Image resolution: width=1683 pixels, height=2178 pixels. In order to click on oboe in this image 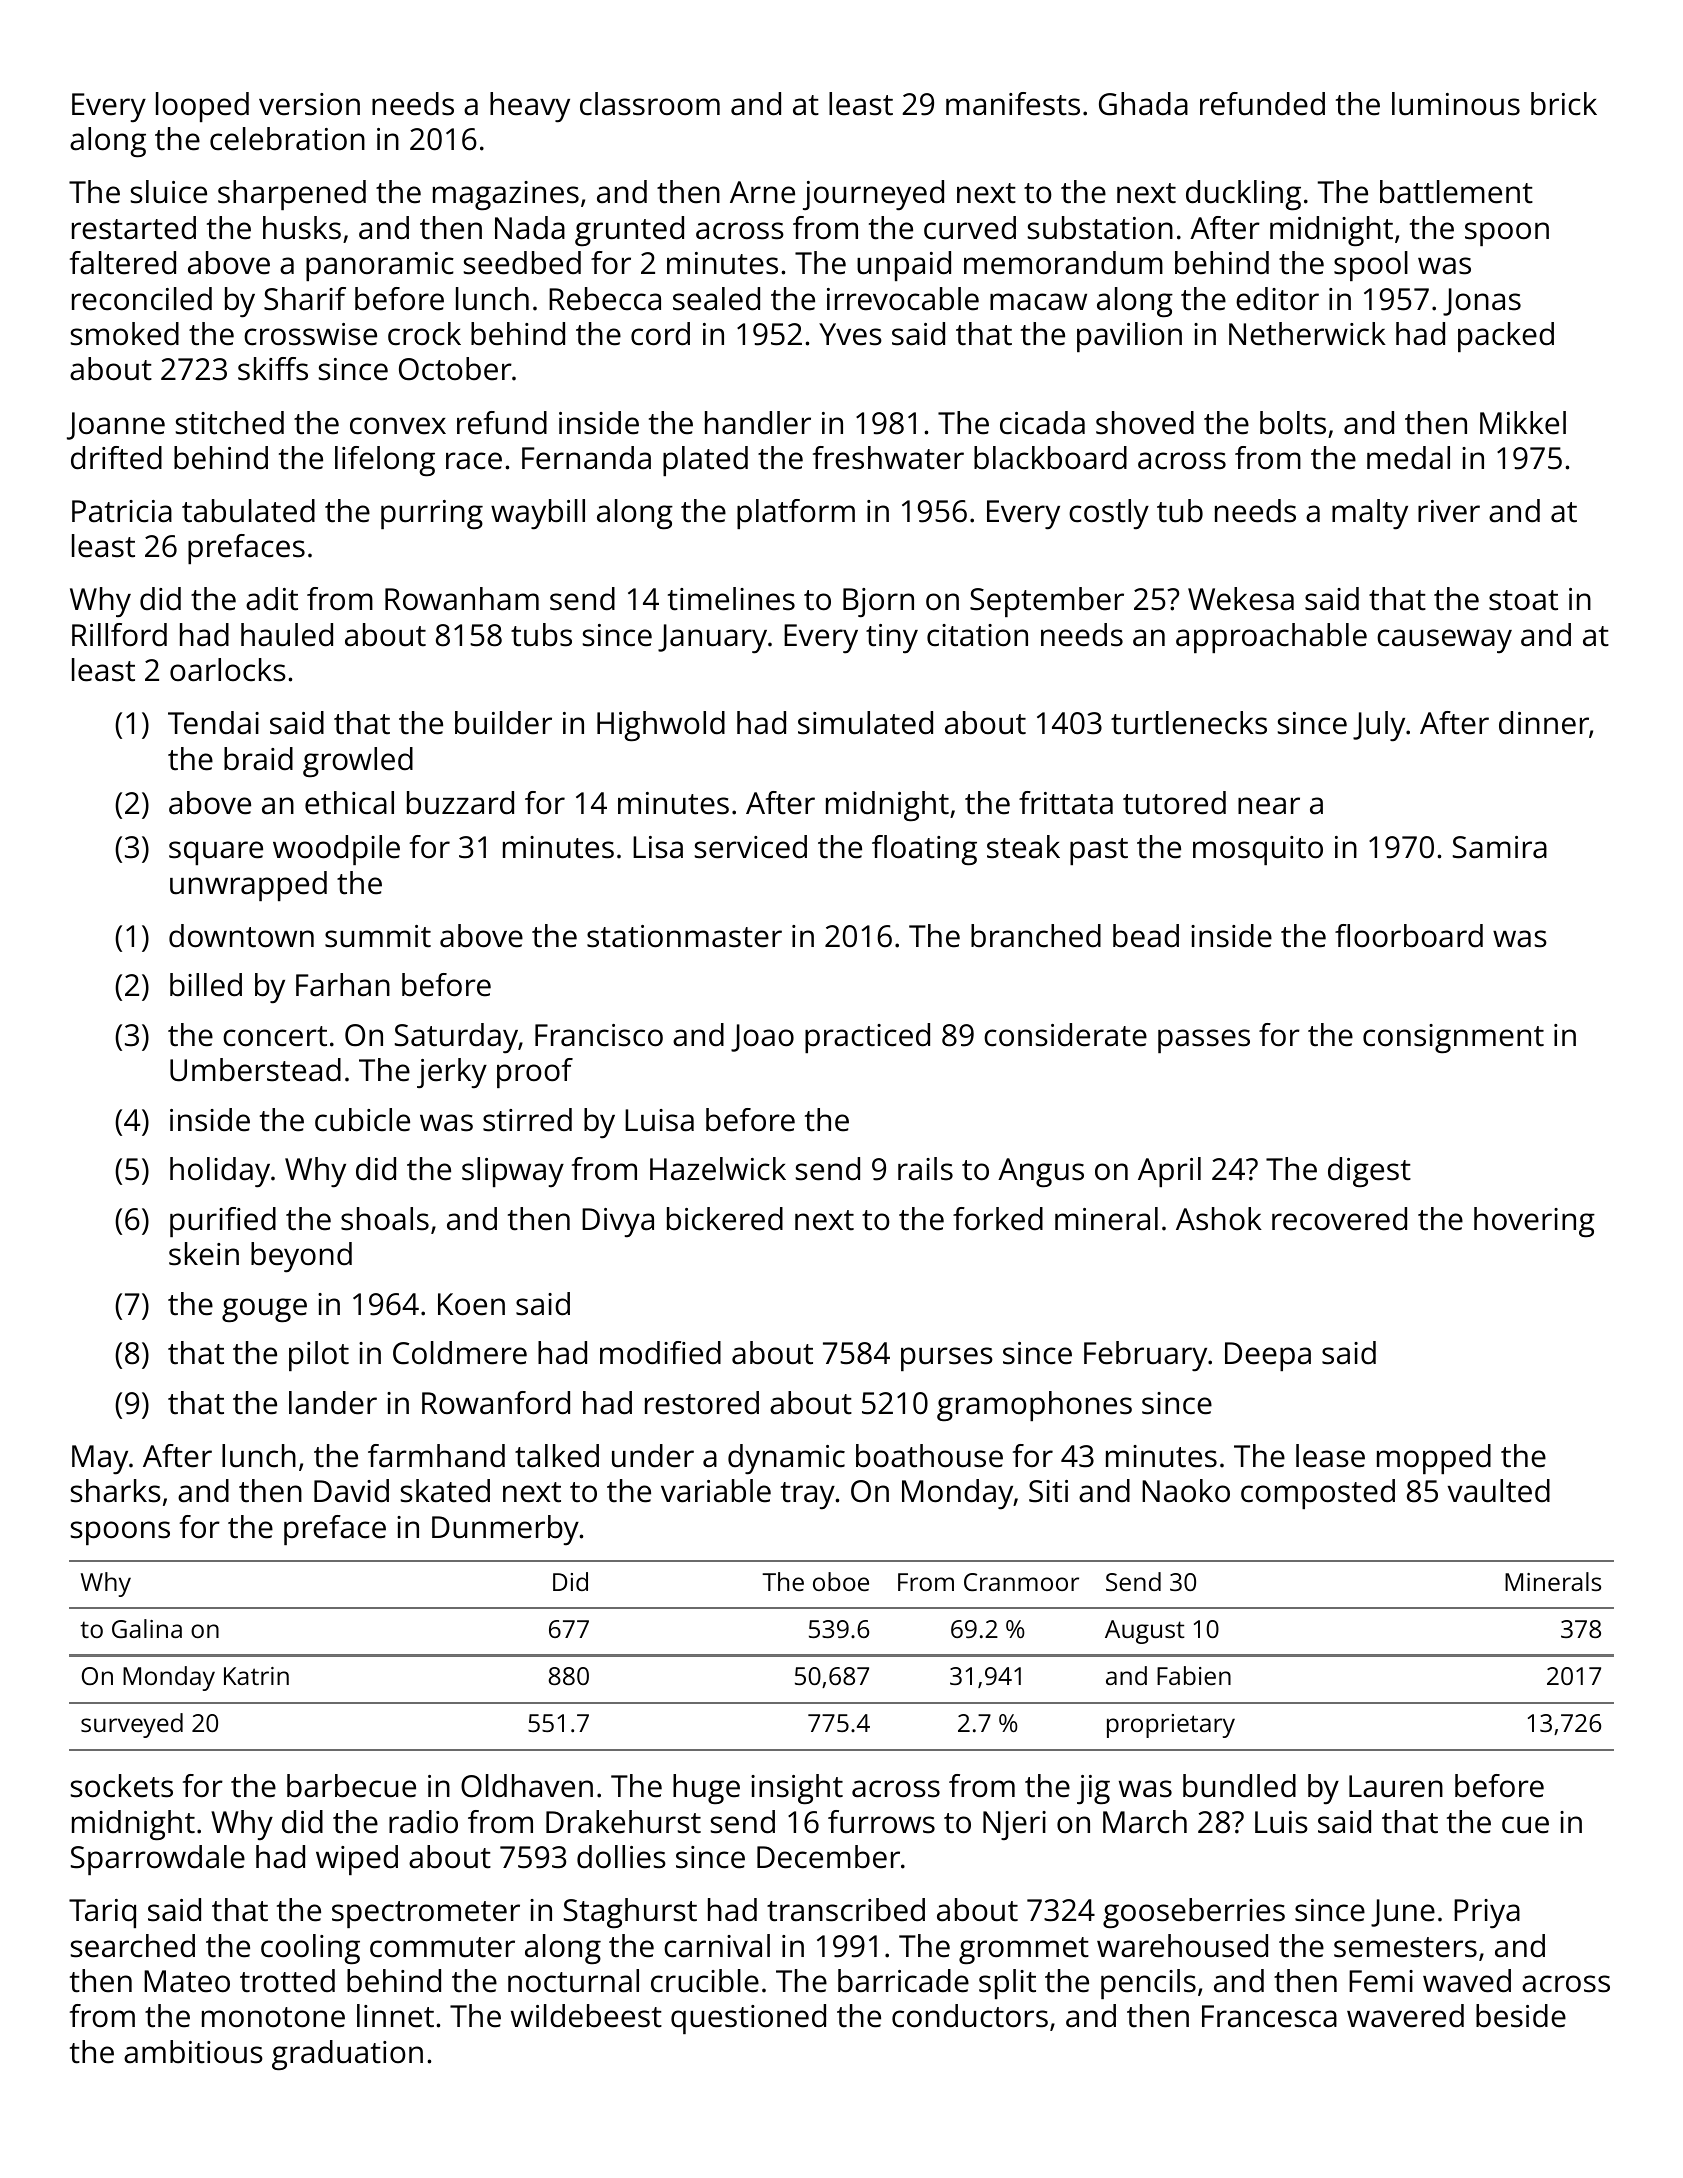, I will do `click(841, 1581)`.
